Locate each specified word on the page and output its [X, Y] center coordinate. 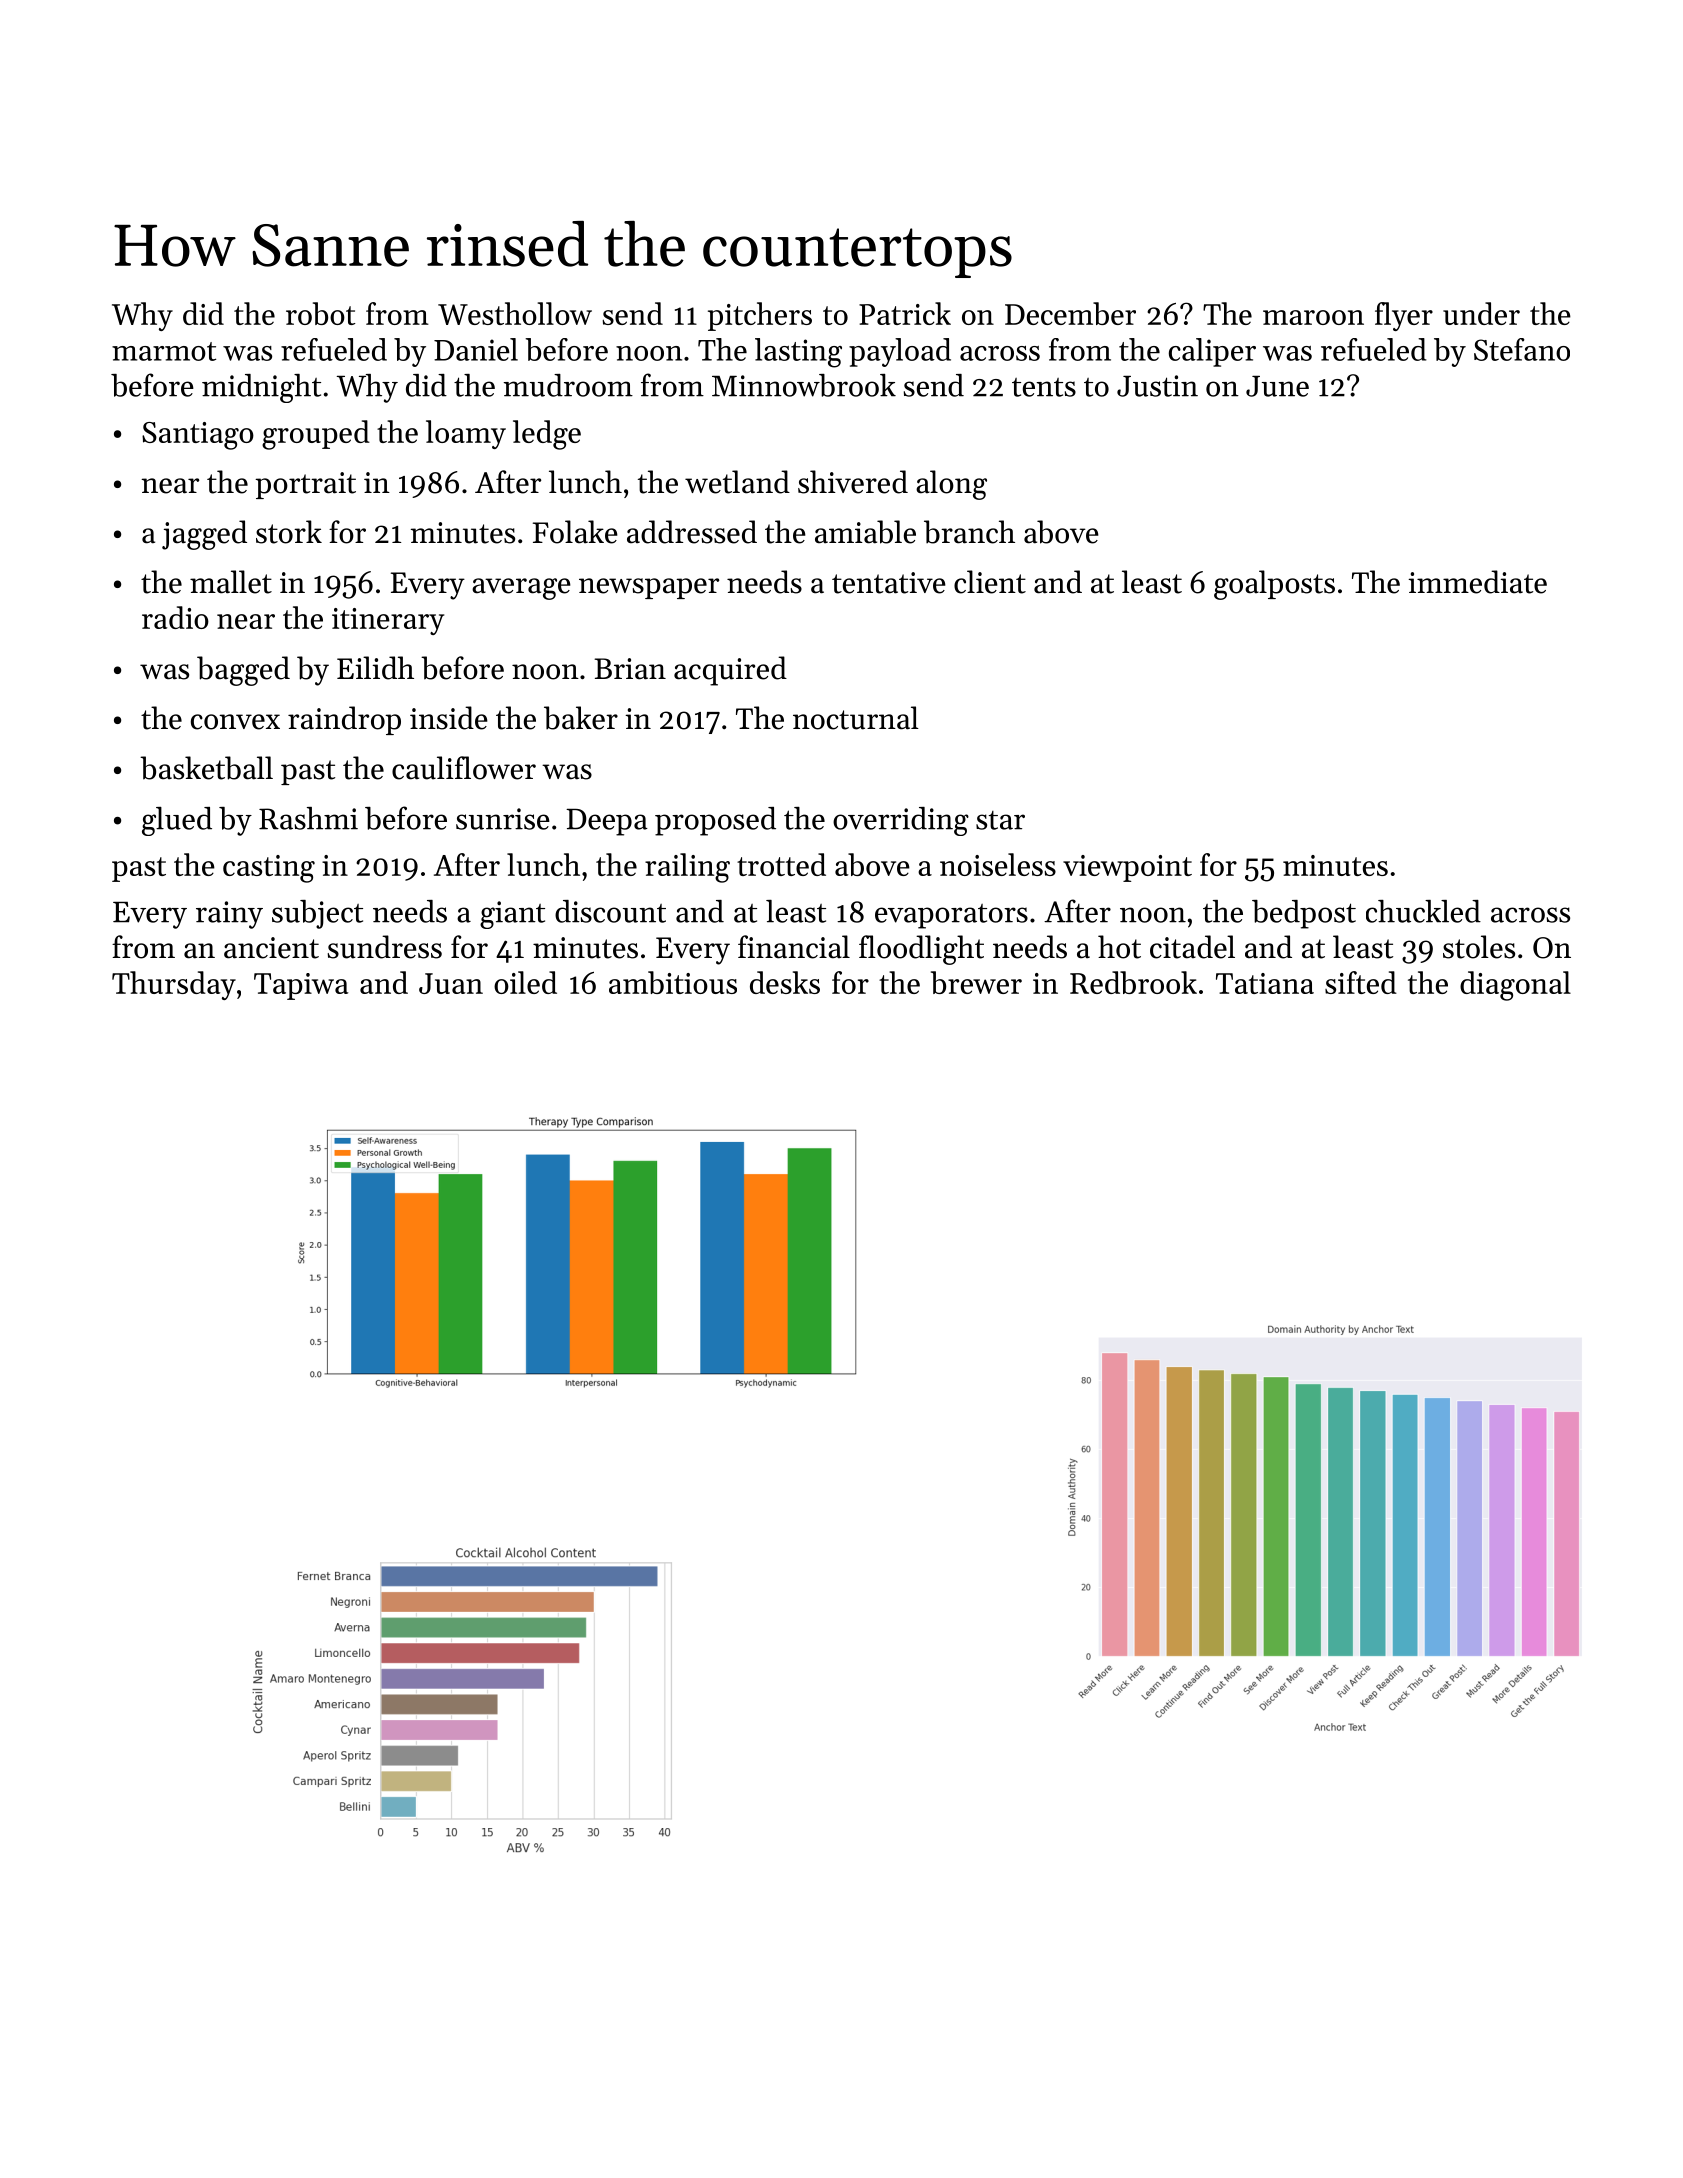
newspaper [649, 588]
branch [969, 532]
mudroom [568, 385]
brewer [976, 982]
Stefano [1522, 349]
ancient [271, 948]
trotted [781, 864]
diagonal [1515, 986]
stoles [1479, 947]
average [521, 589]
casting [269, 869]
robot [321, 313]
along [951, 485]
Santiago [198, 436]
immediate [1477, 582]
